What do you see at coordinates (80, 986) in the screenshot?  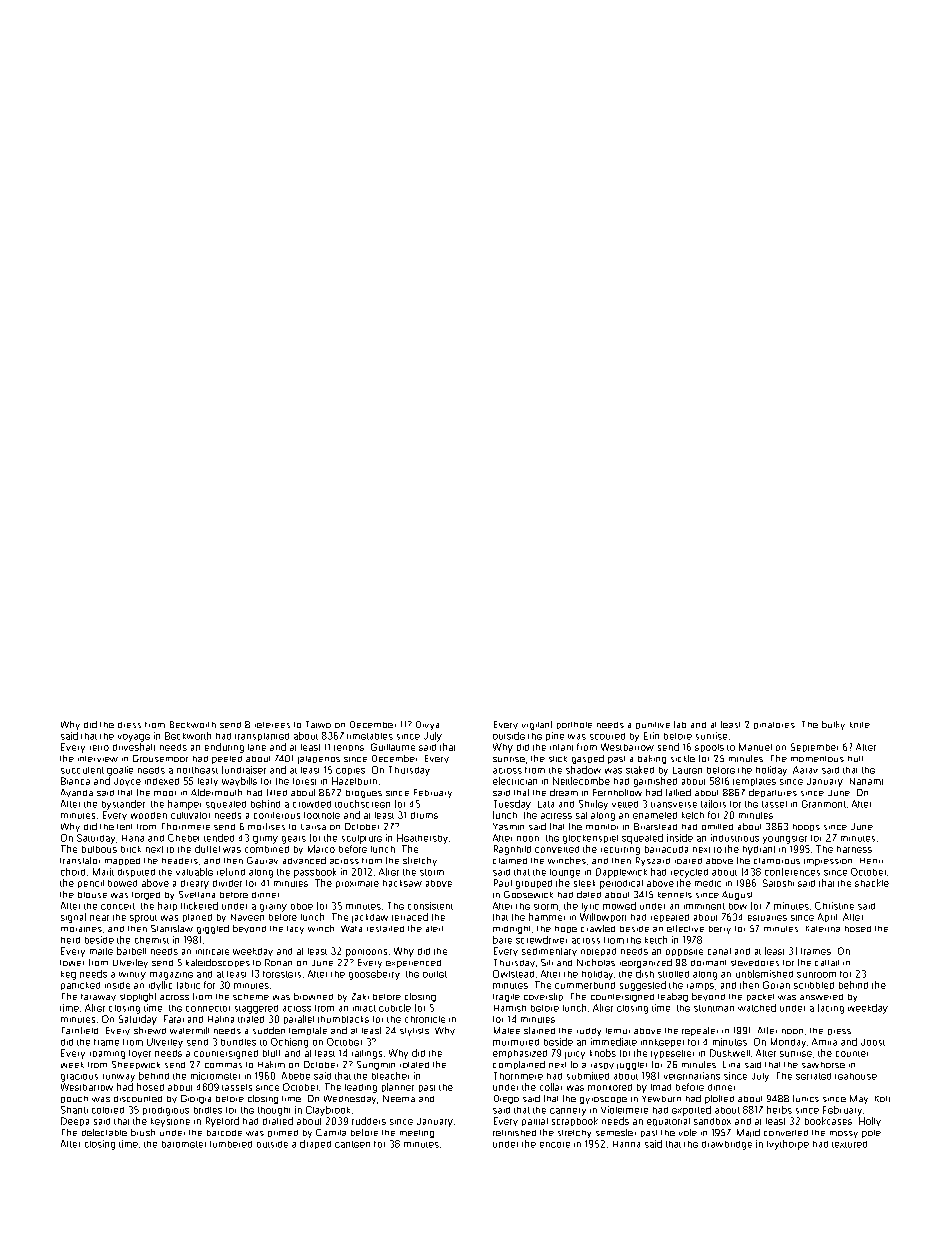 I see `panicked` at bounding box center [80, 986].
